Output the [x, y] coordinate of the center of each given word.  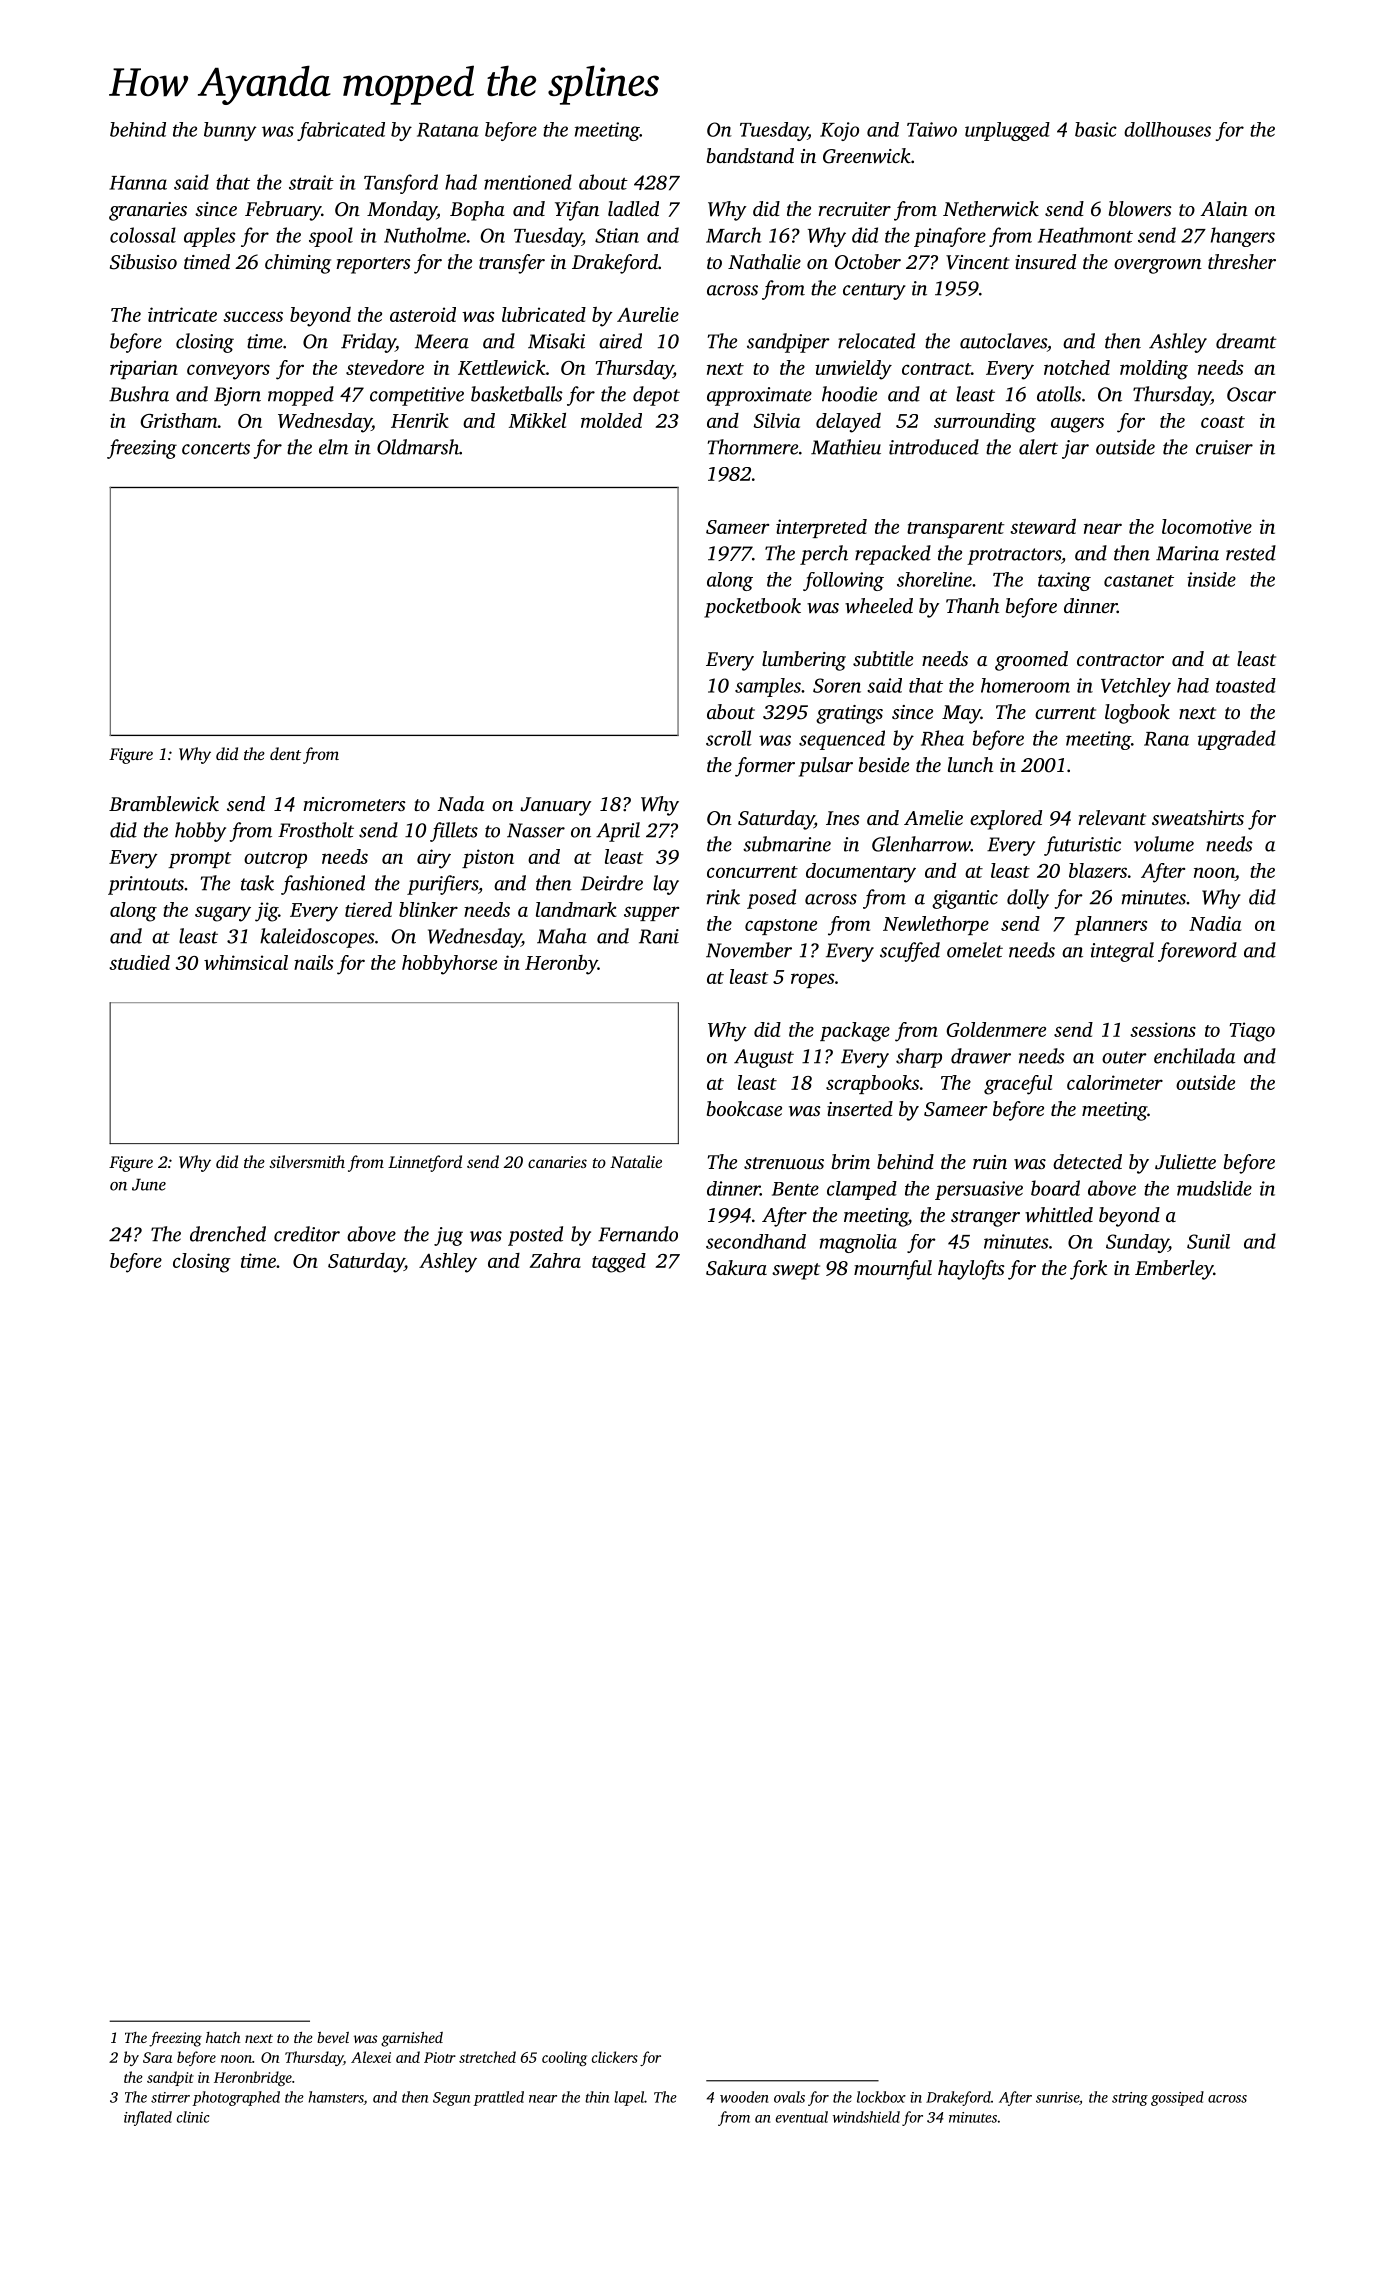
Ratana [448, 130]
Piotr [440, 2057]
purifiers [442, 885]
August [764, 1058]
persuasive [979, 1190]
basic [1096, 129]
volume [1164, 844]
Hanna [138, 183]
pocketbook [752, 608]
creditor [307, 1234]
